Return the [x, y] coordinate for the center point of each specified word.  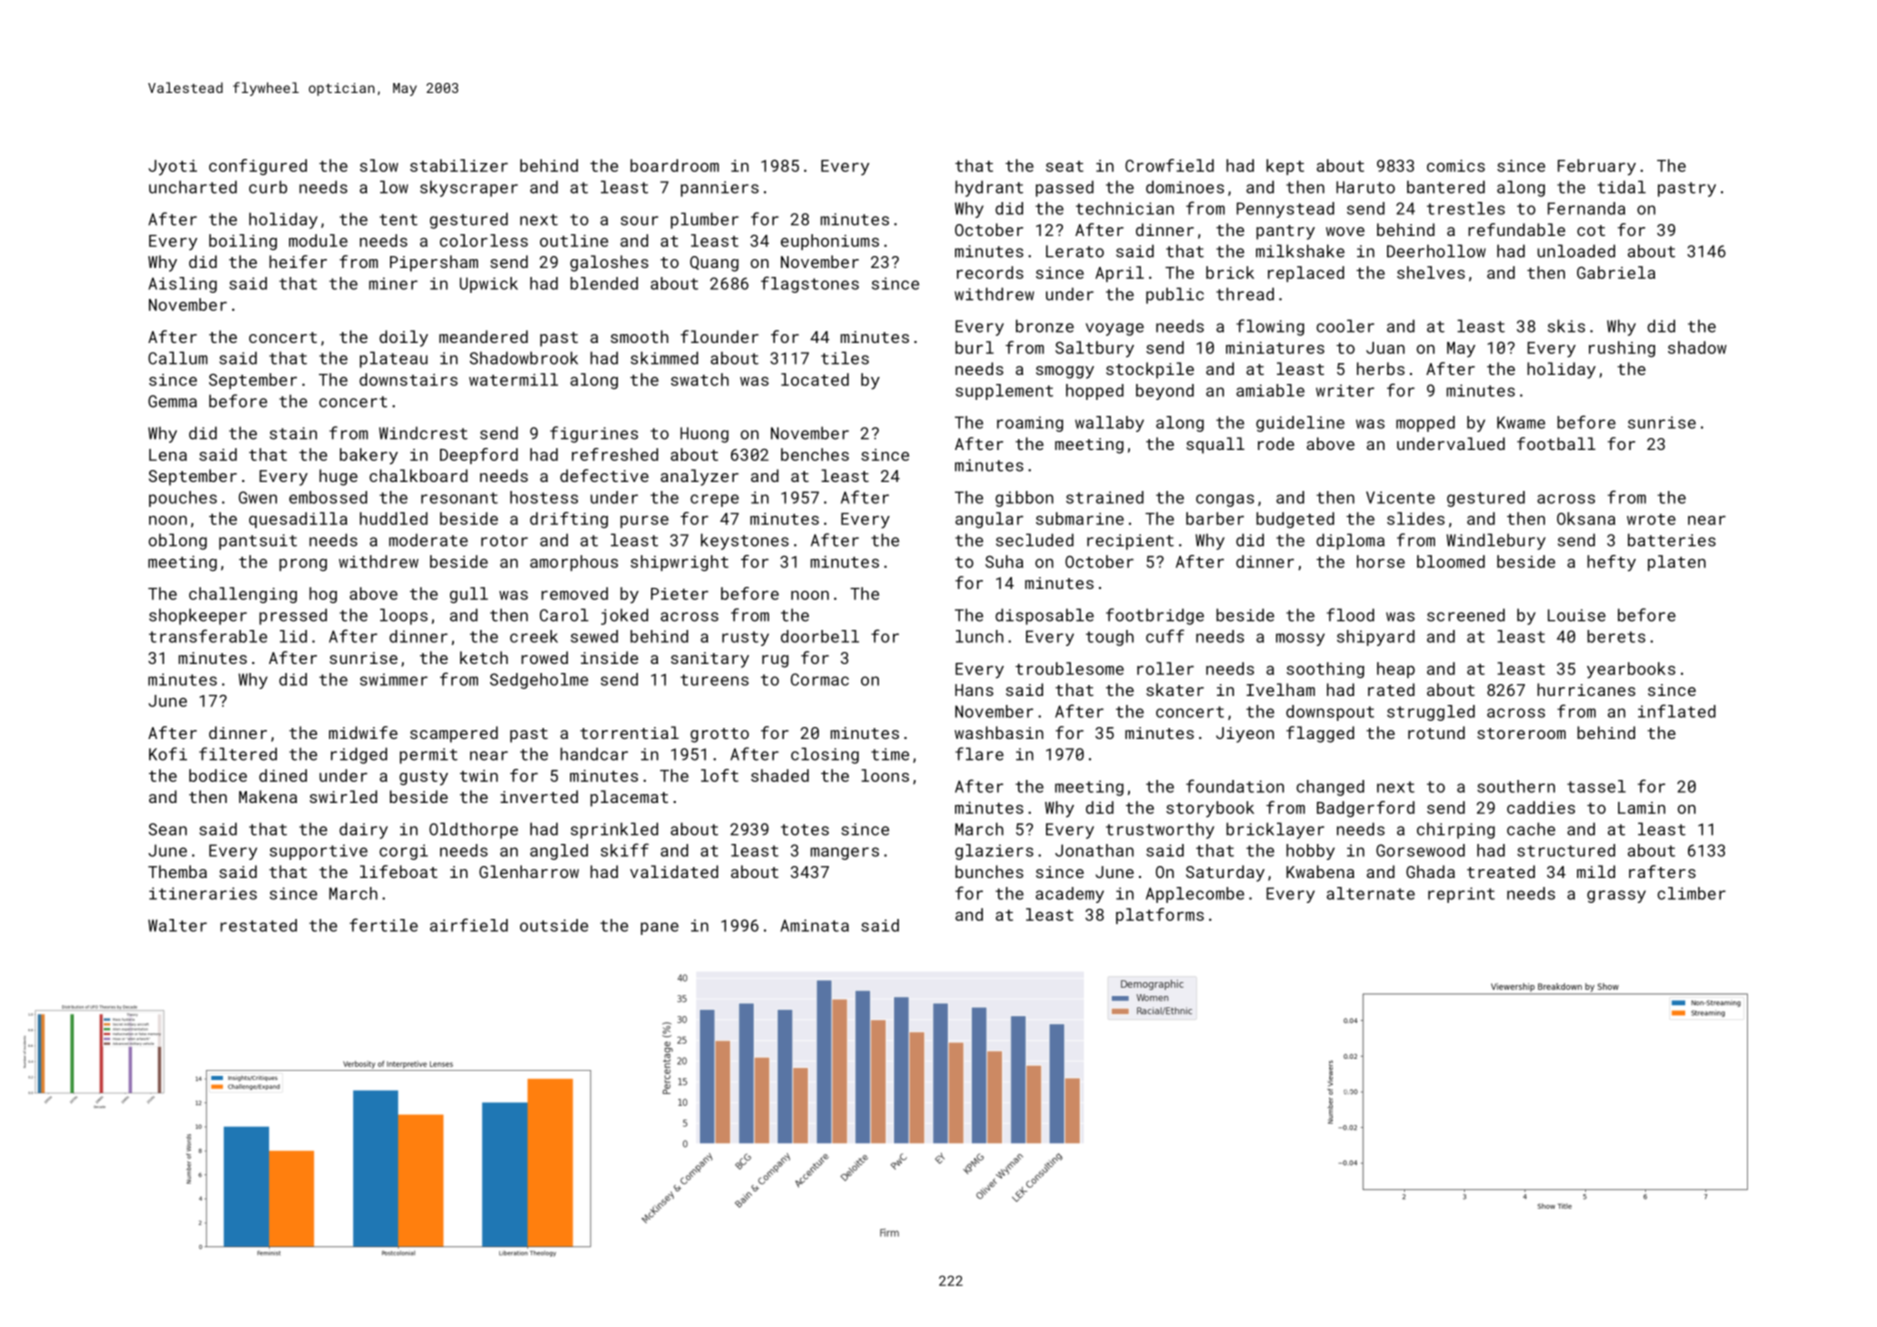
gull [469, 595]
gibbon [1024, 499]
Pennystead [1285, 210]
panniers [720, 189]
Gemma [172, 401]
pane [660, 928]
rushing [1622, 349]
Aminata [814, 925]
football [1556, 443]
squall [1215, 445]
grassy [1616, 896]
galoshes [609, 263]
